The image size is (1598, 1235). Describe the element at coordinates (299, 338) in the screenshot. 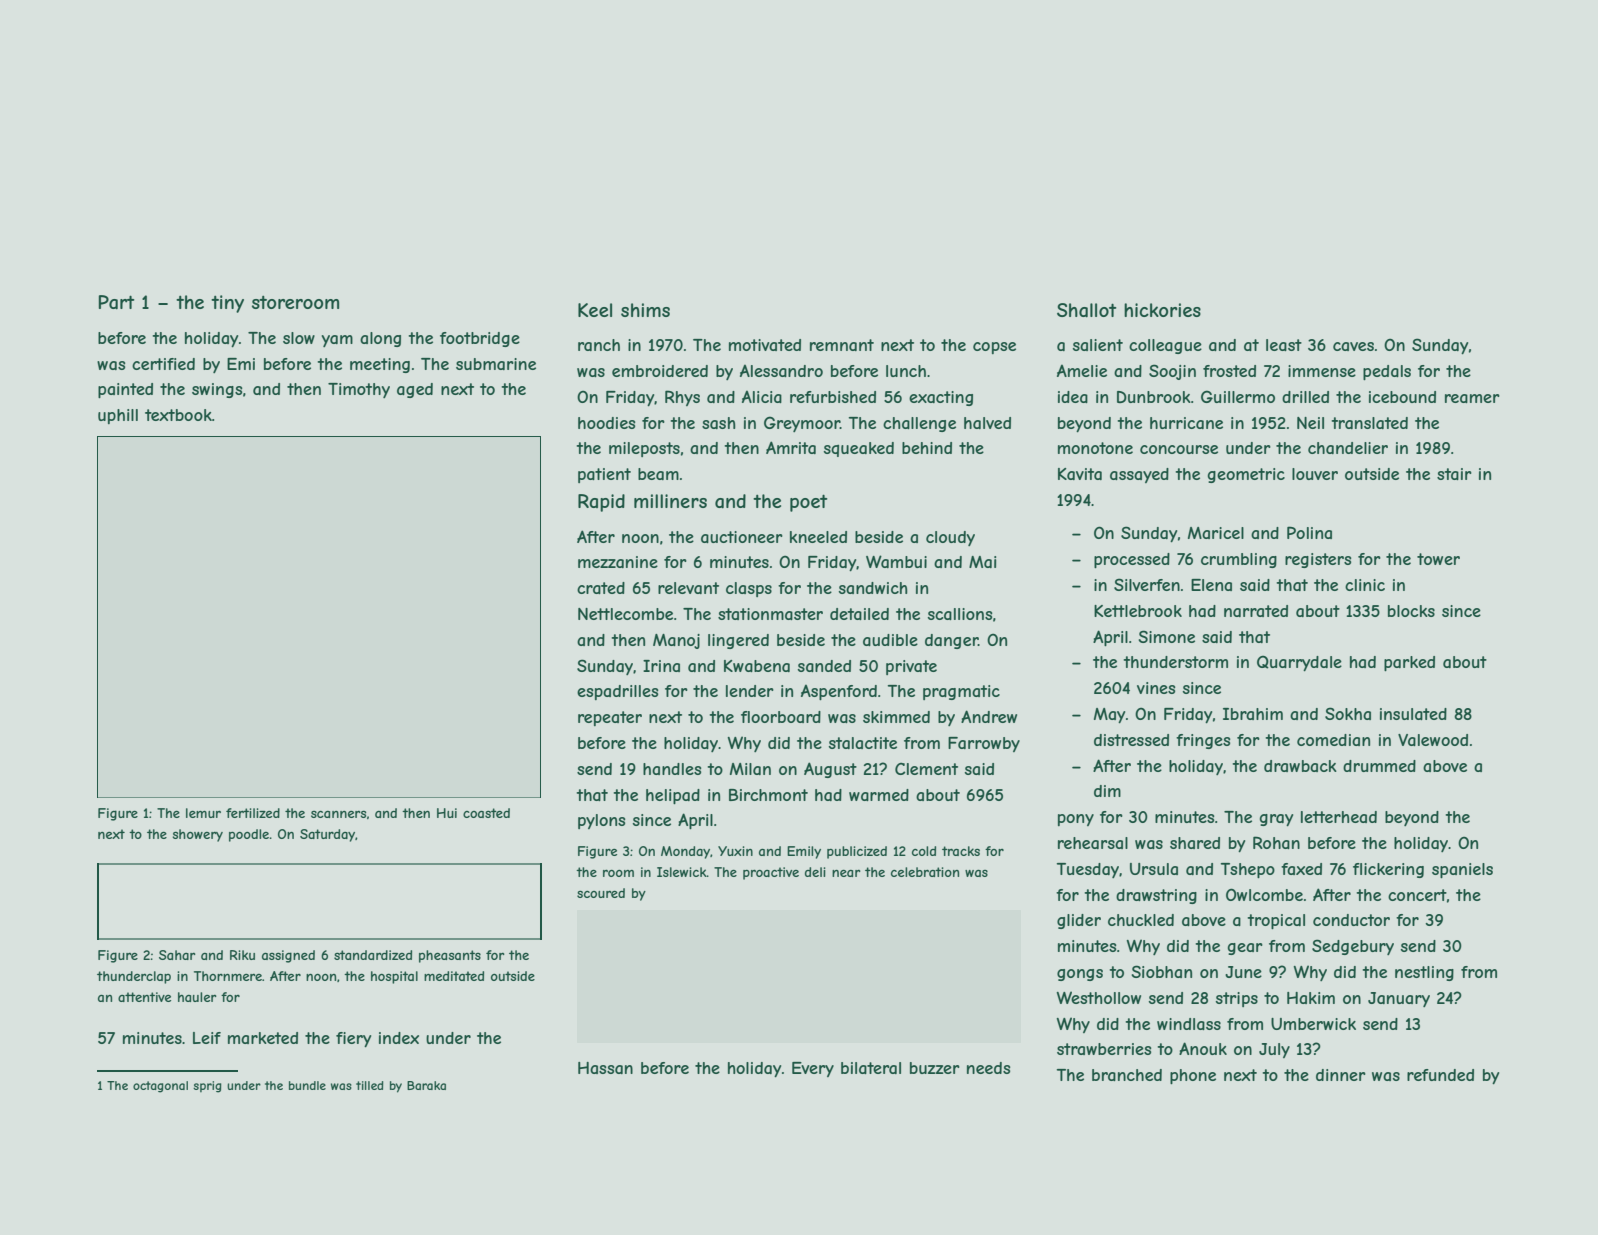

I see `slow` at that location.
